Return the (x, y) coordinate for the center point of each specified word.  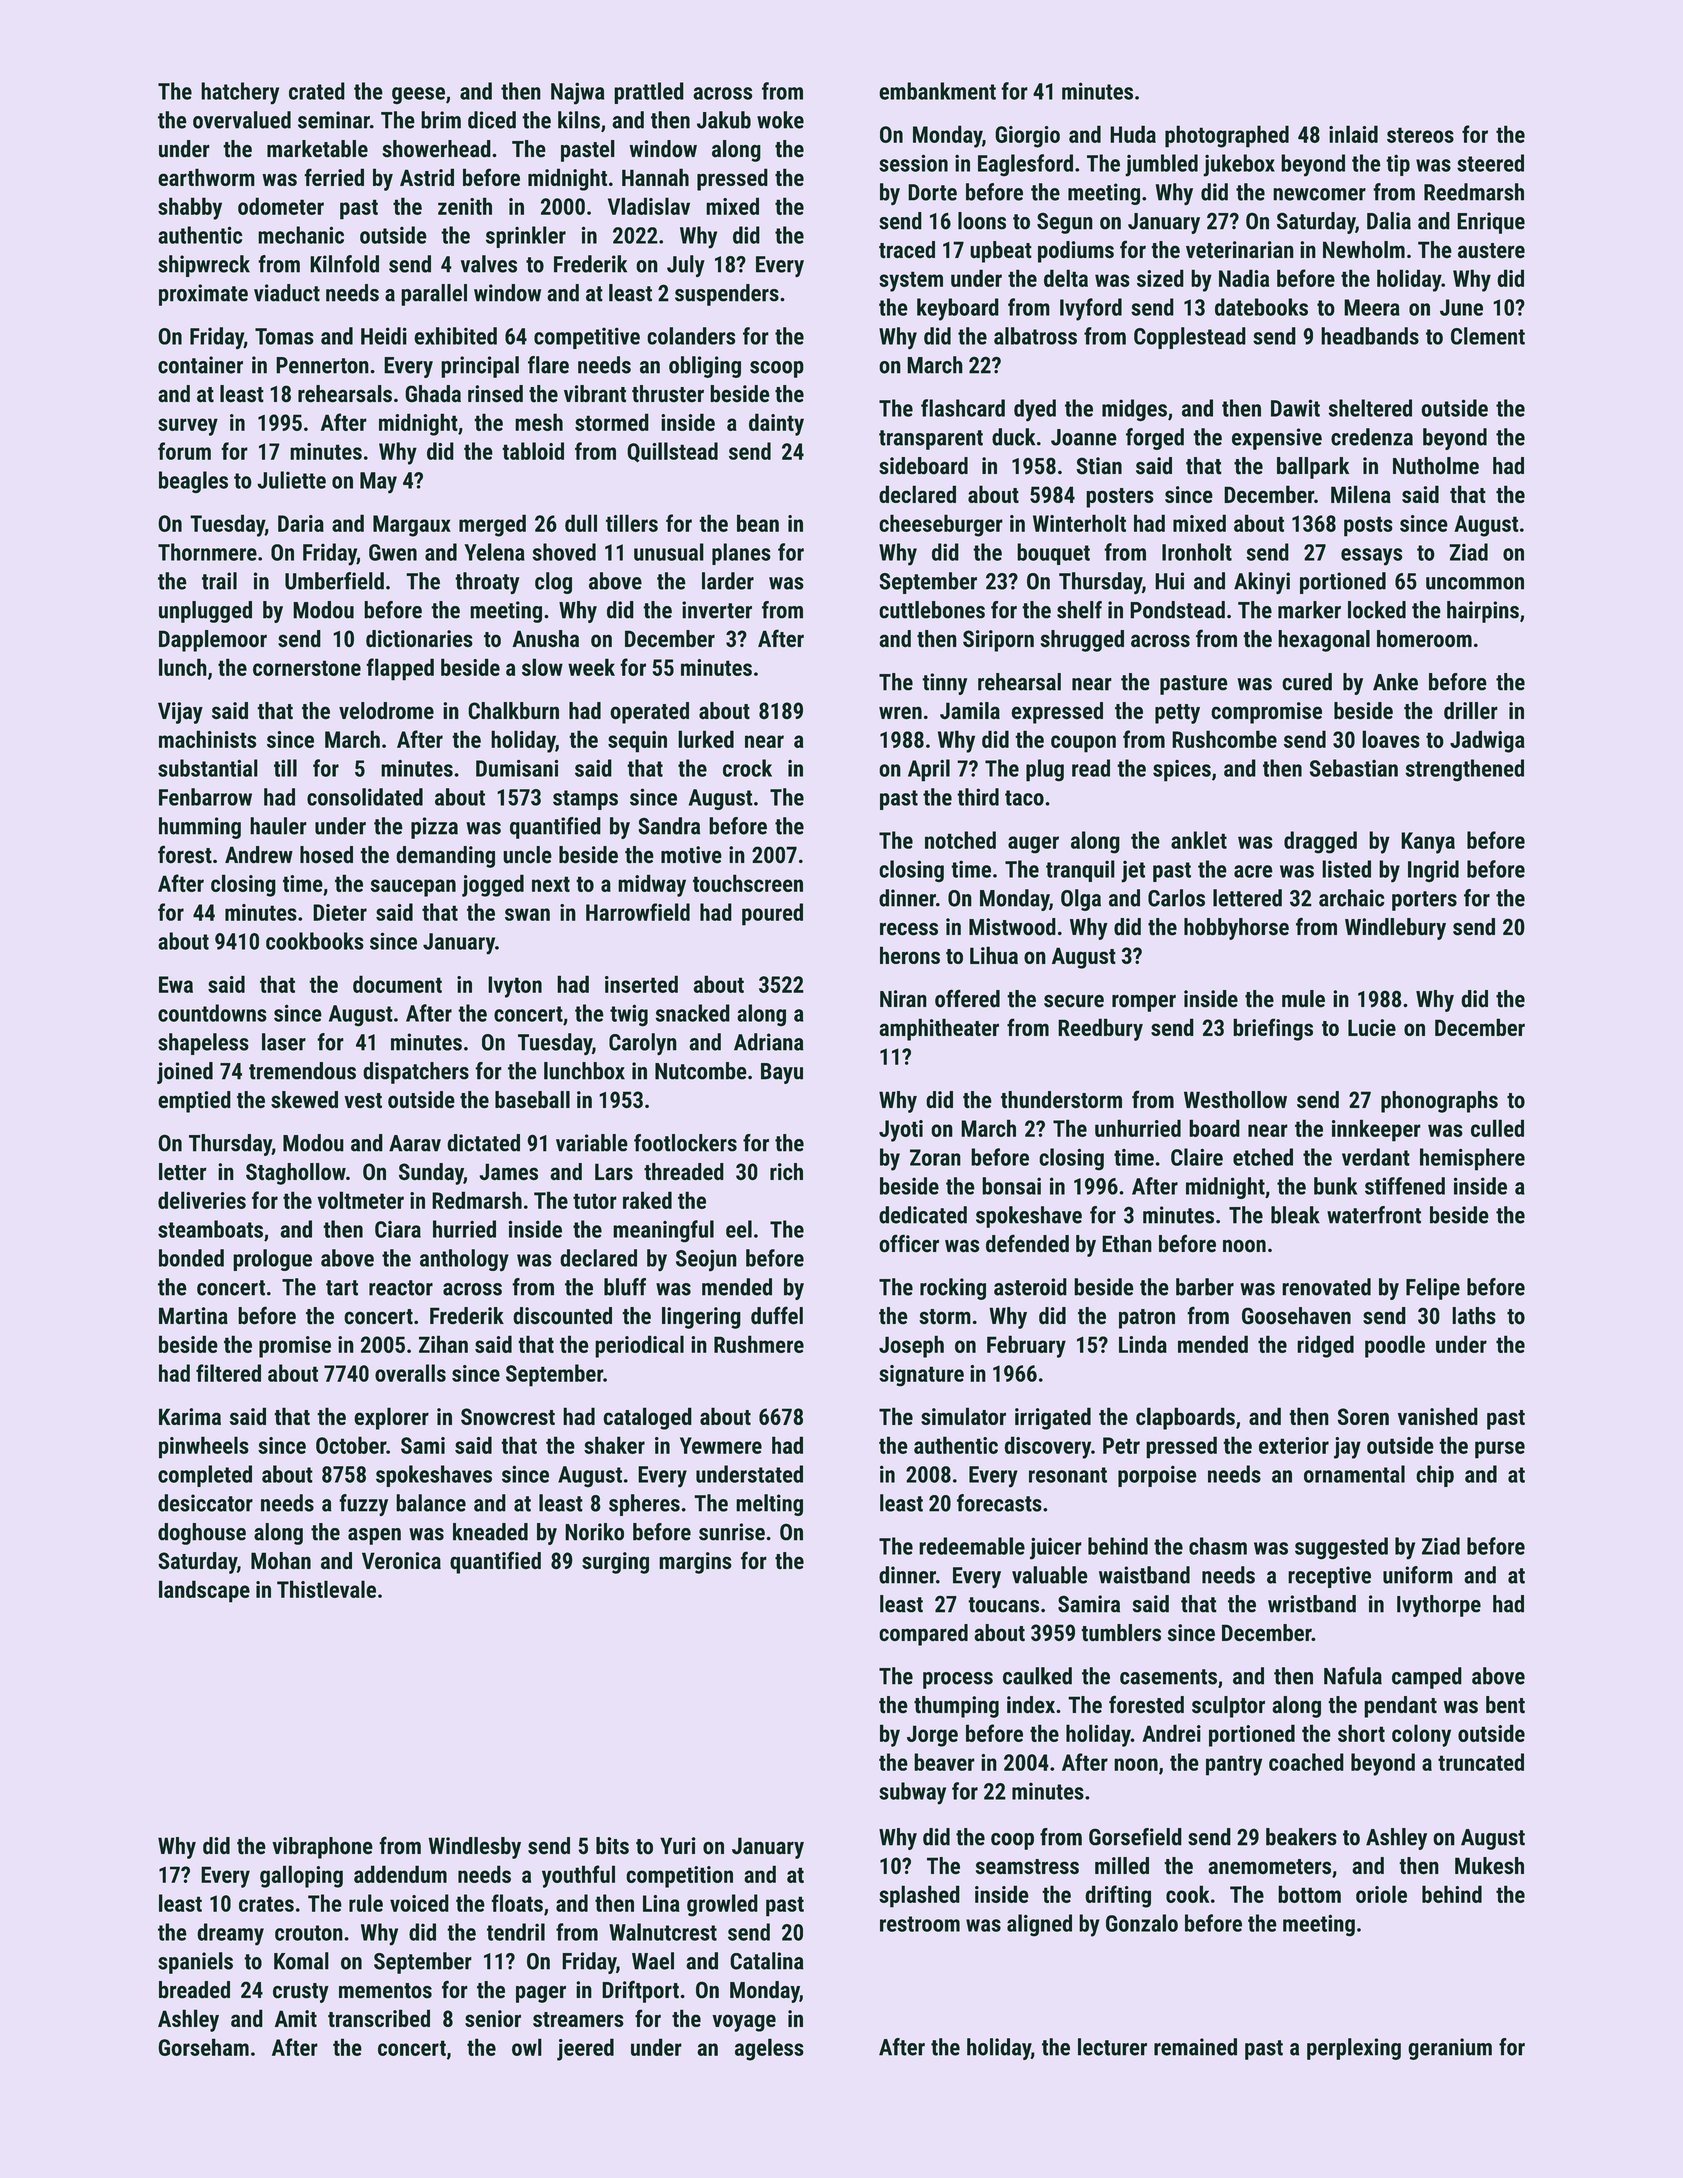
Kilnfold (344, 264)
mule (1303, 999)
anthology (464, 1260)
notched (960, 840)
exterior (1294, 1445)
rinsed (495, 394)
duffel (777, 1315)
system (911, 281)
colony (1421, 1735)
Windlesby (474, 1848)
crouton (309, 1933)
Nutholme (1436, 466)
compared (923, 1635)
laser (284, 1042)
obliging (705, 367)
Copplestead (1190, 338)
